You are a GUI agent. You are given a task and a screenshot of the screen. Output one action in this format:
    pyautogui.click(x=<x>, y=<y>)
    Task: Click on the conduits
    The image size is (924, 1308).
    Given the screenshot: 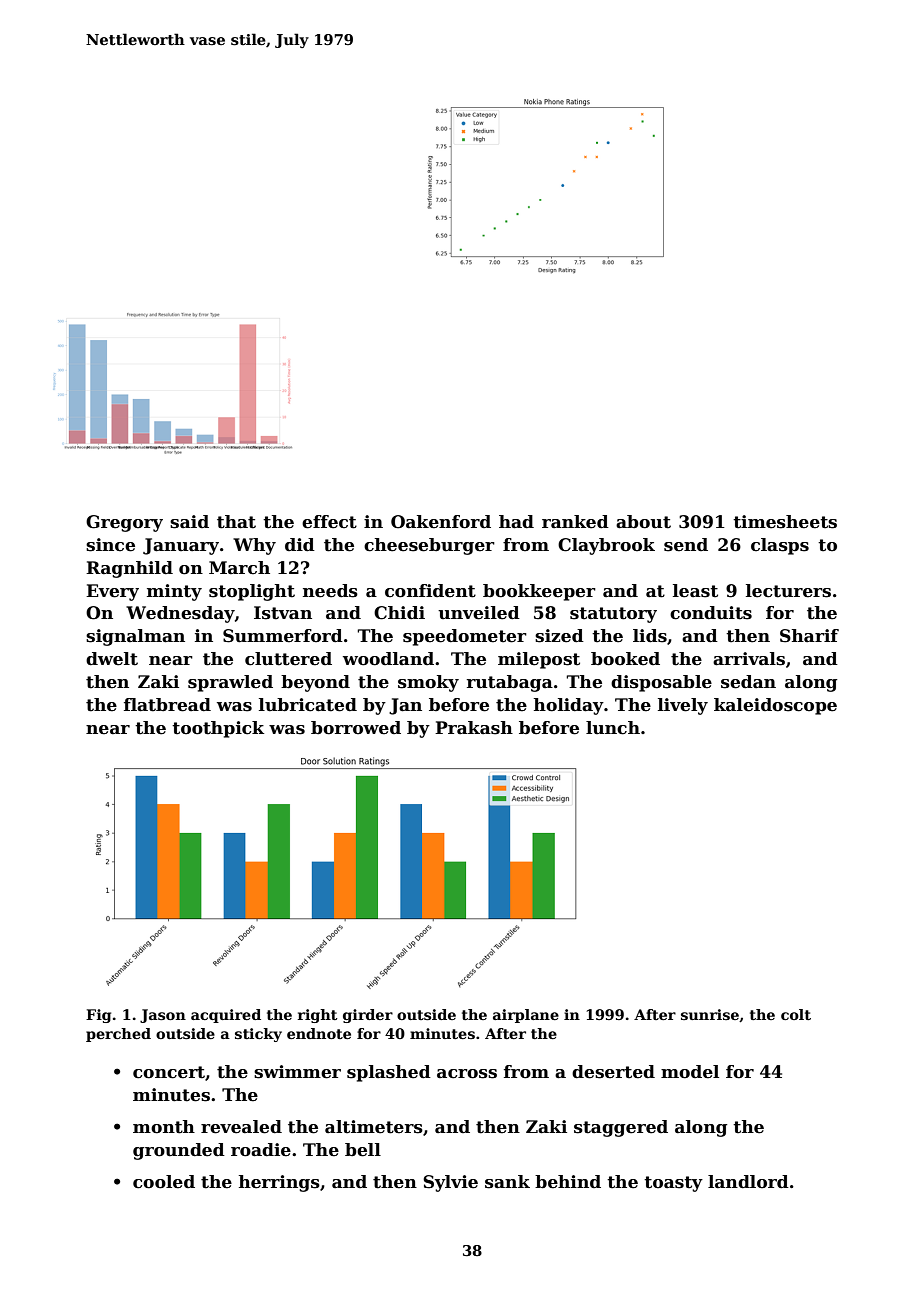 What is the action you would take?
    pyautogui.click(x=711, y=613)
